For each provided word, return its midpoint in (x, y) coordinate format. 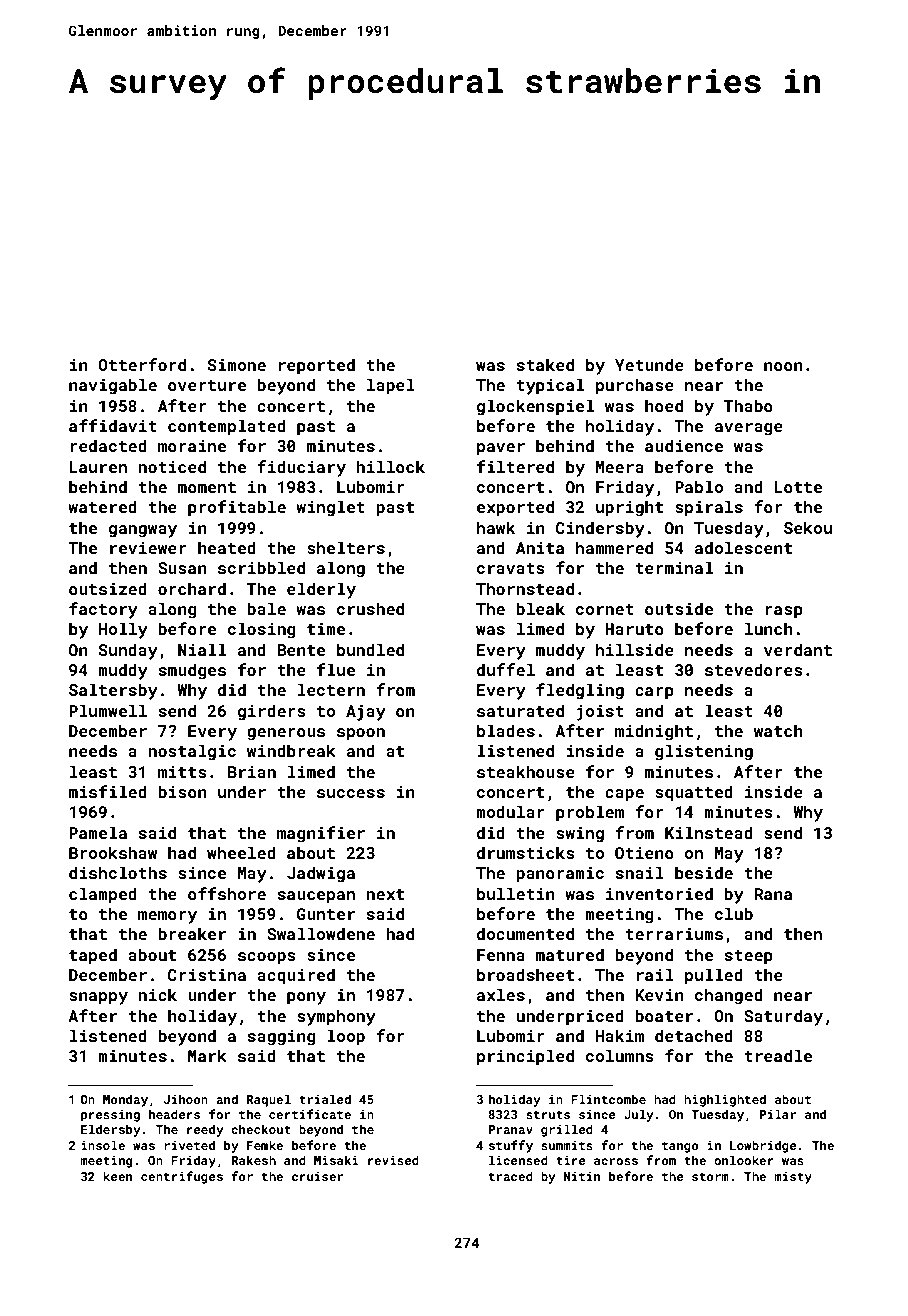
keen (117, 1176)
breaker (192, 933)
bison (183, 791)
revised (393, 1160)
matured (570, 954)
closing (261, 630)
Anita (540, 548)
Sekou (808, 527)
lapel (391, 386)
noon (783, 366)
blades (506, 730)
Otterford (142, 364)
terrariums (674, 934)
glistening (704, 752)
